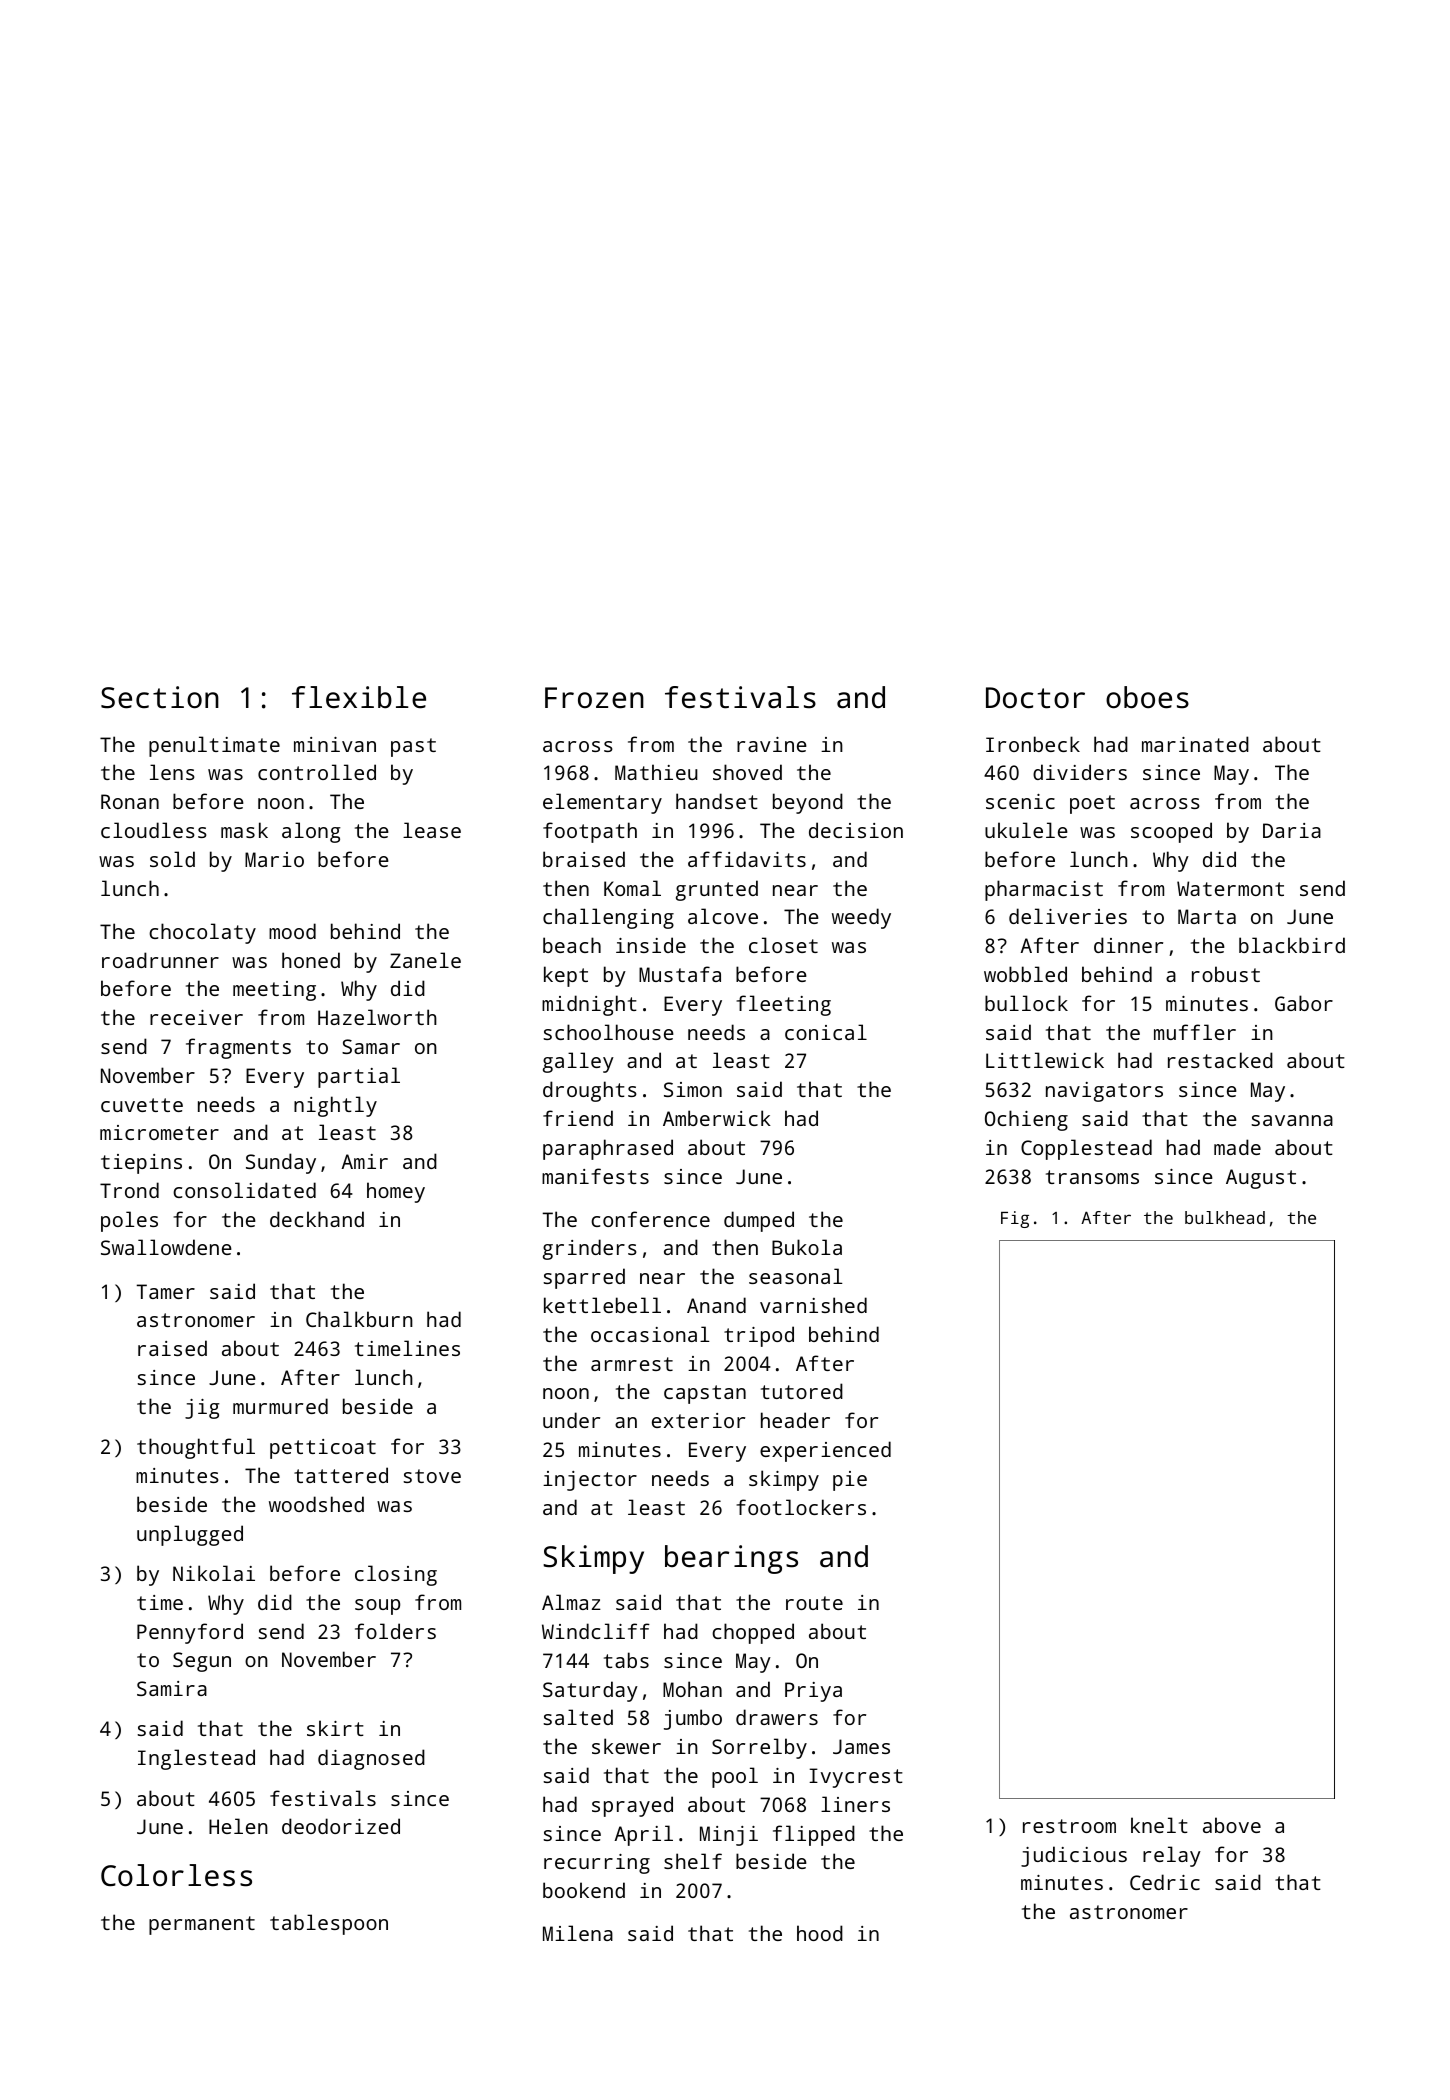 The image size is (1450, 2100). What do you see at coordinates (820, 1933) in the document?
I see `hood` at bounding box center [820, 1933].
